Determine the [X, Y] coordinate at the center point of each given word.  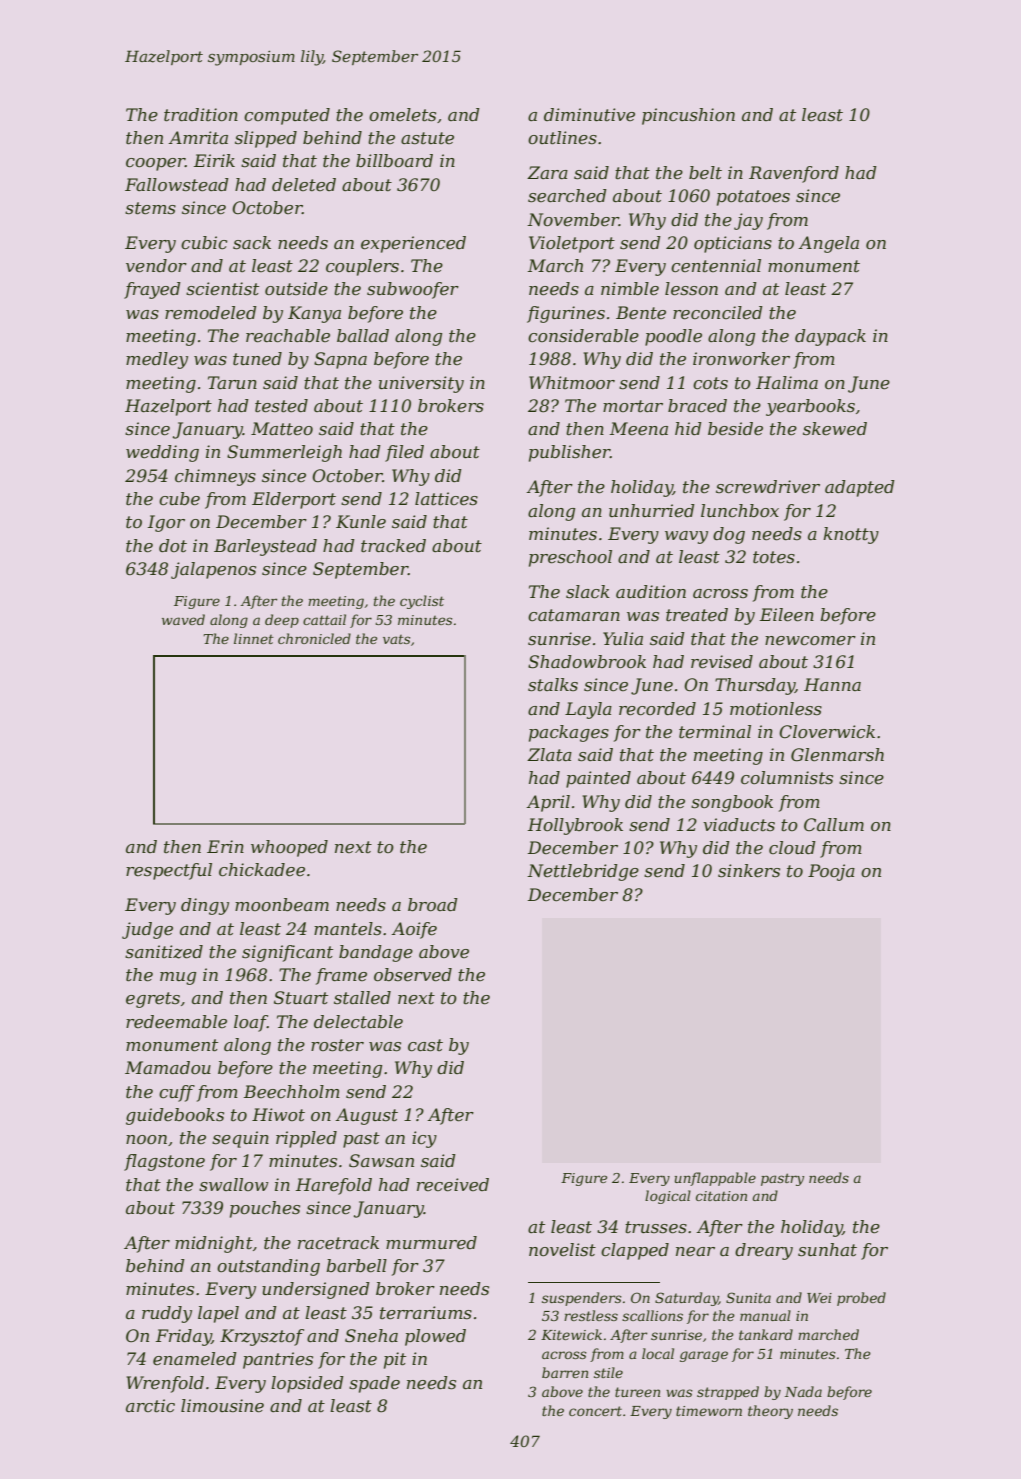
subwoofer [413, 290]
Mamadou [168, 1067]
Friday [184, 1337]
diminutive [589, 115]
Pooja [831, 872]
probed [861, 1299]
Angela [828, 244]
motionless [776, 709]
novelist [562, 1250]
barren [565, 1372]
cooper [155, 164]
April [548, 803]
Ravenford [794, 174]
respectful [169, 871]
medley [157, 360]
